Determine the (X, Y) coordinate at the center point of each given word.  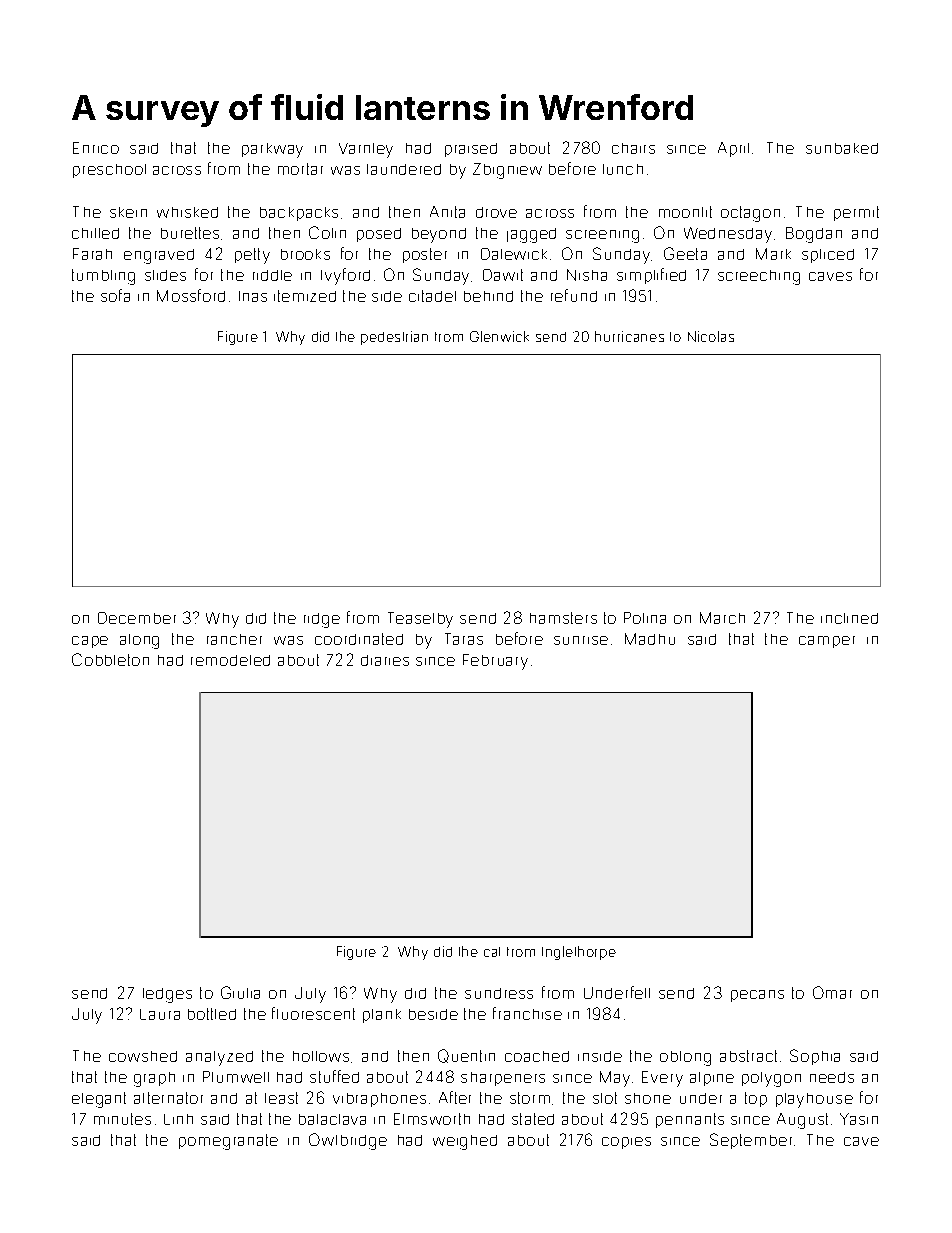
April (733, 149)
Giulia (240, 992)
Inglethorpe (579, 953)
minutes (122, 1119)
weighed (465, 1142)
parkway (272, 150)
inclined (849, 618)
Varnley (366, 150)
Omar (832, 992)
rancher (234, 639)
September (751, 1141)
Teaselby (420, 620)
